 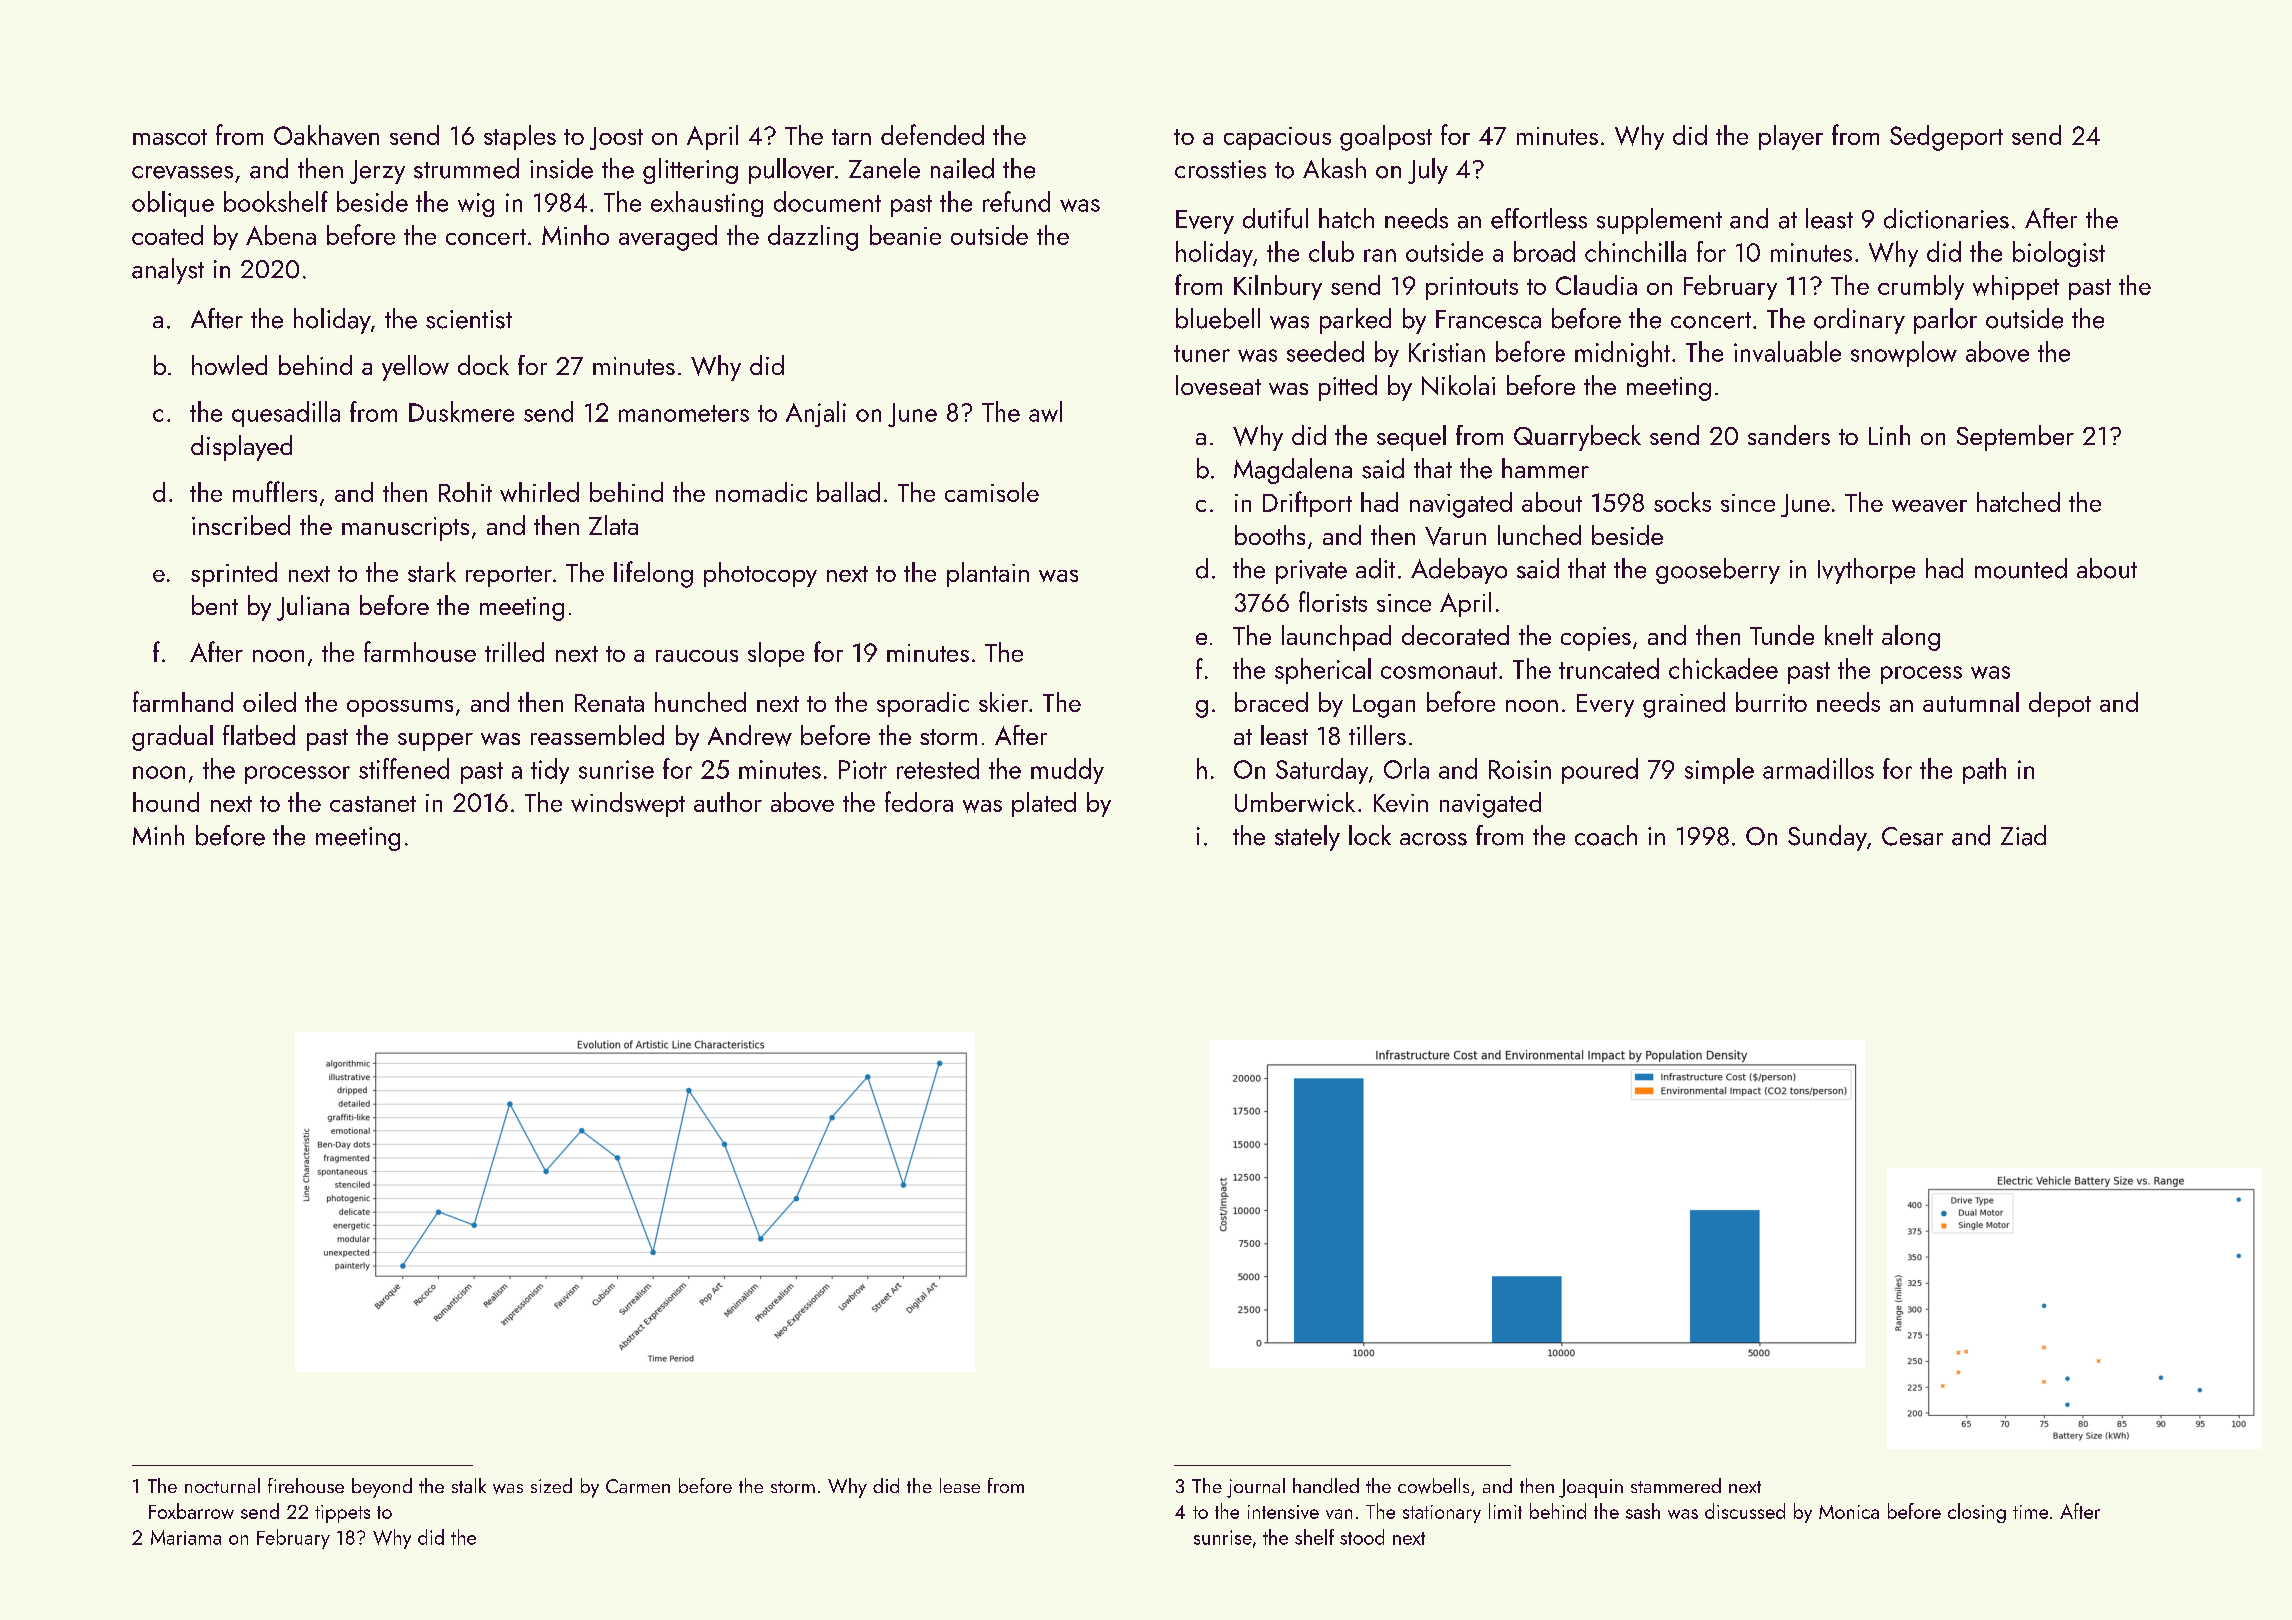 What do you see at coordinates (905, 235) in the document?
I see `beanie` at bounding box center [905, 235].
